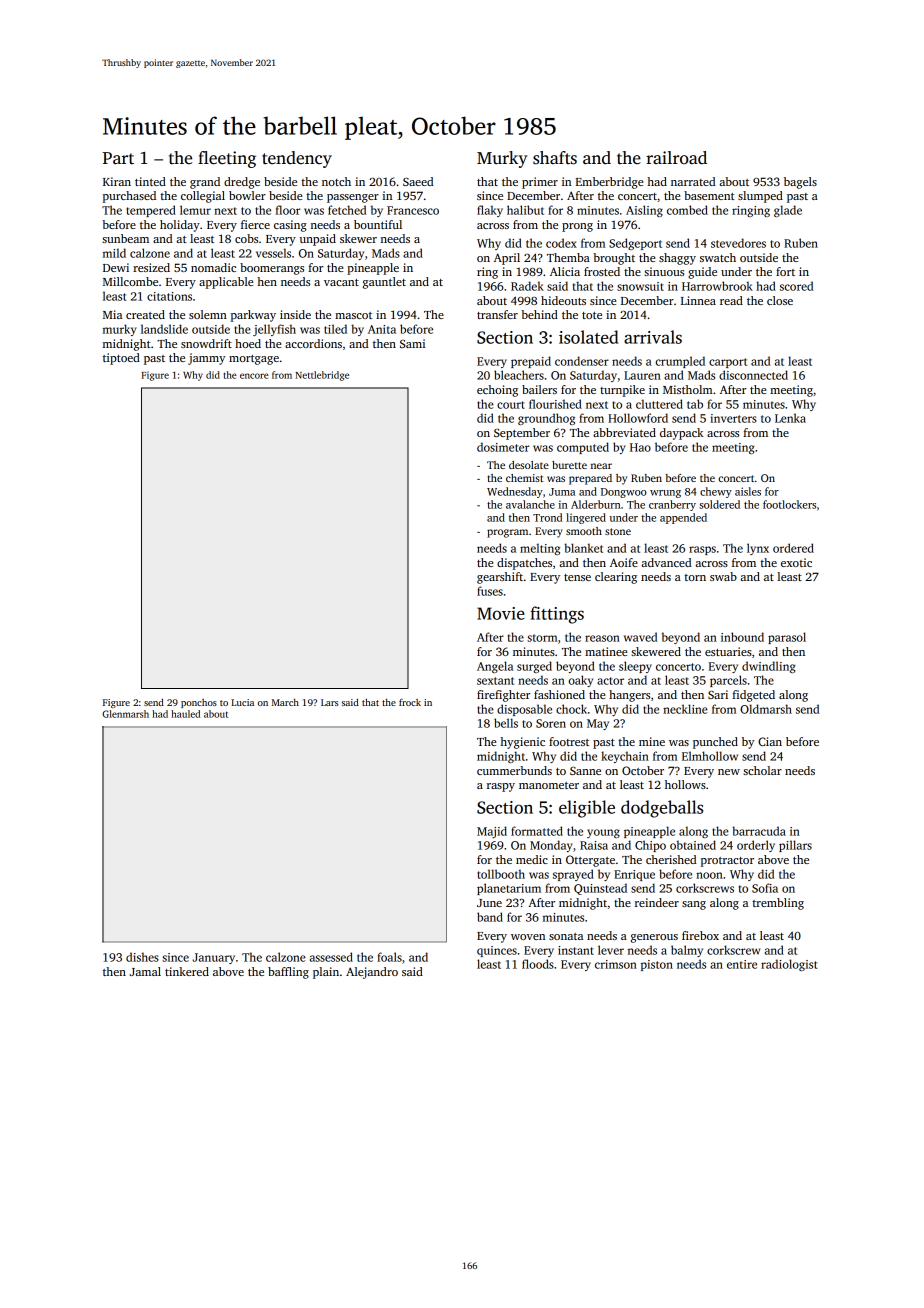  What do you see at coordinates (789, 965) in the screenshot?
I see `radiologist` at bounding box center [789, 965].
